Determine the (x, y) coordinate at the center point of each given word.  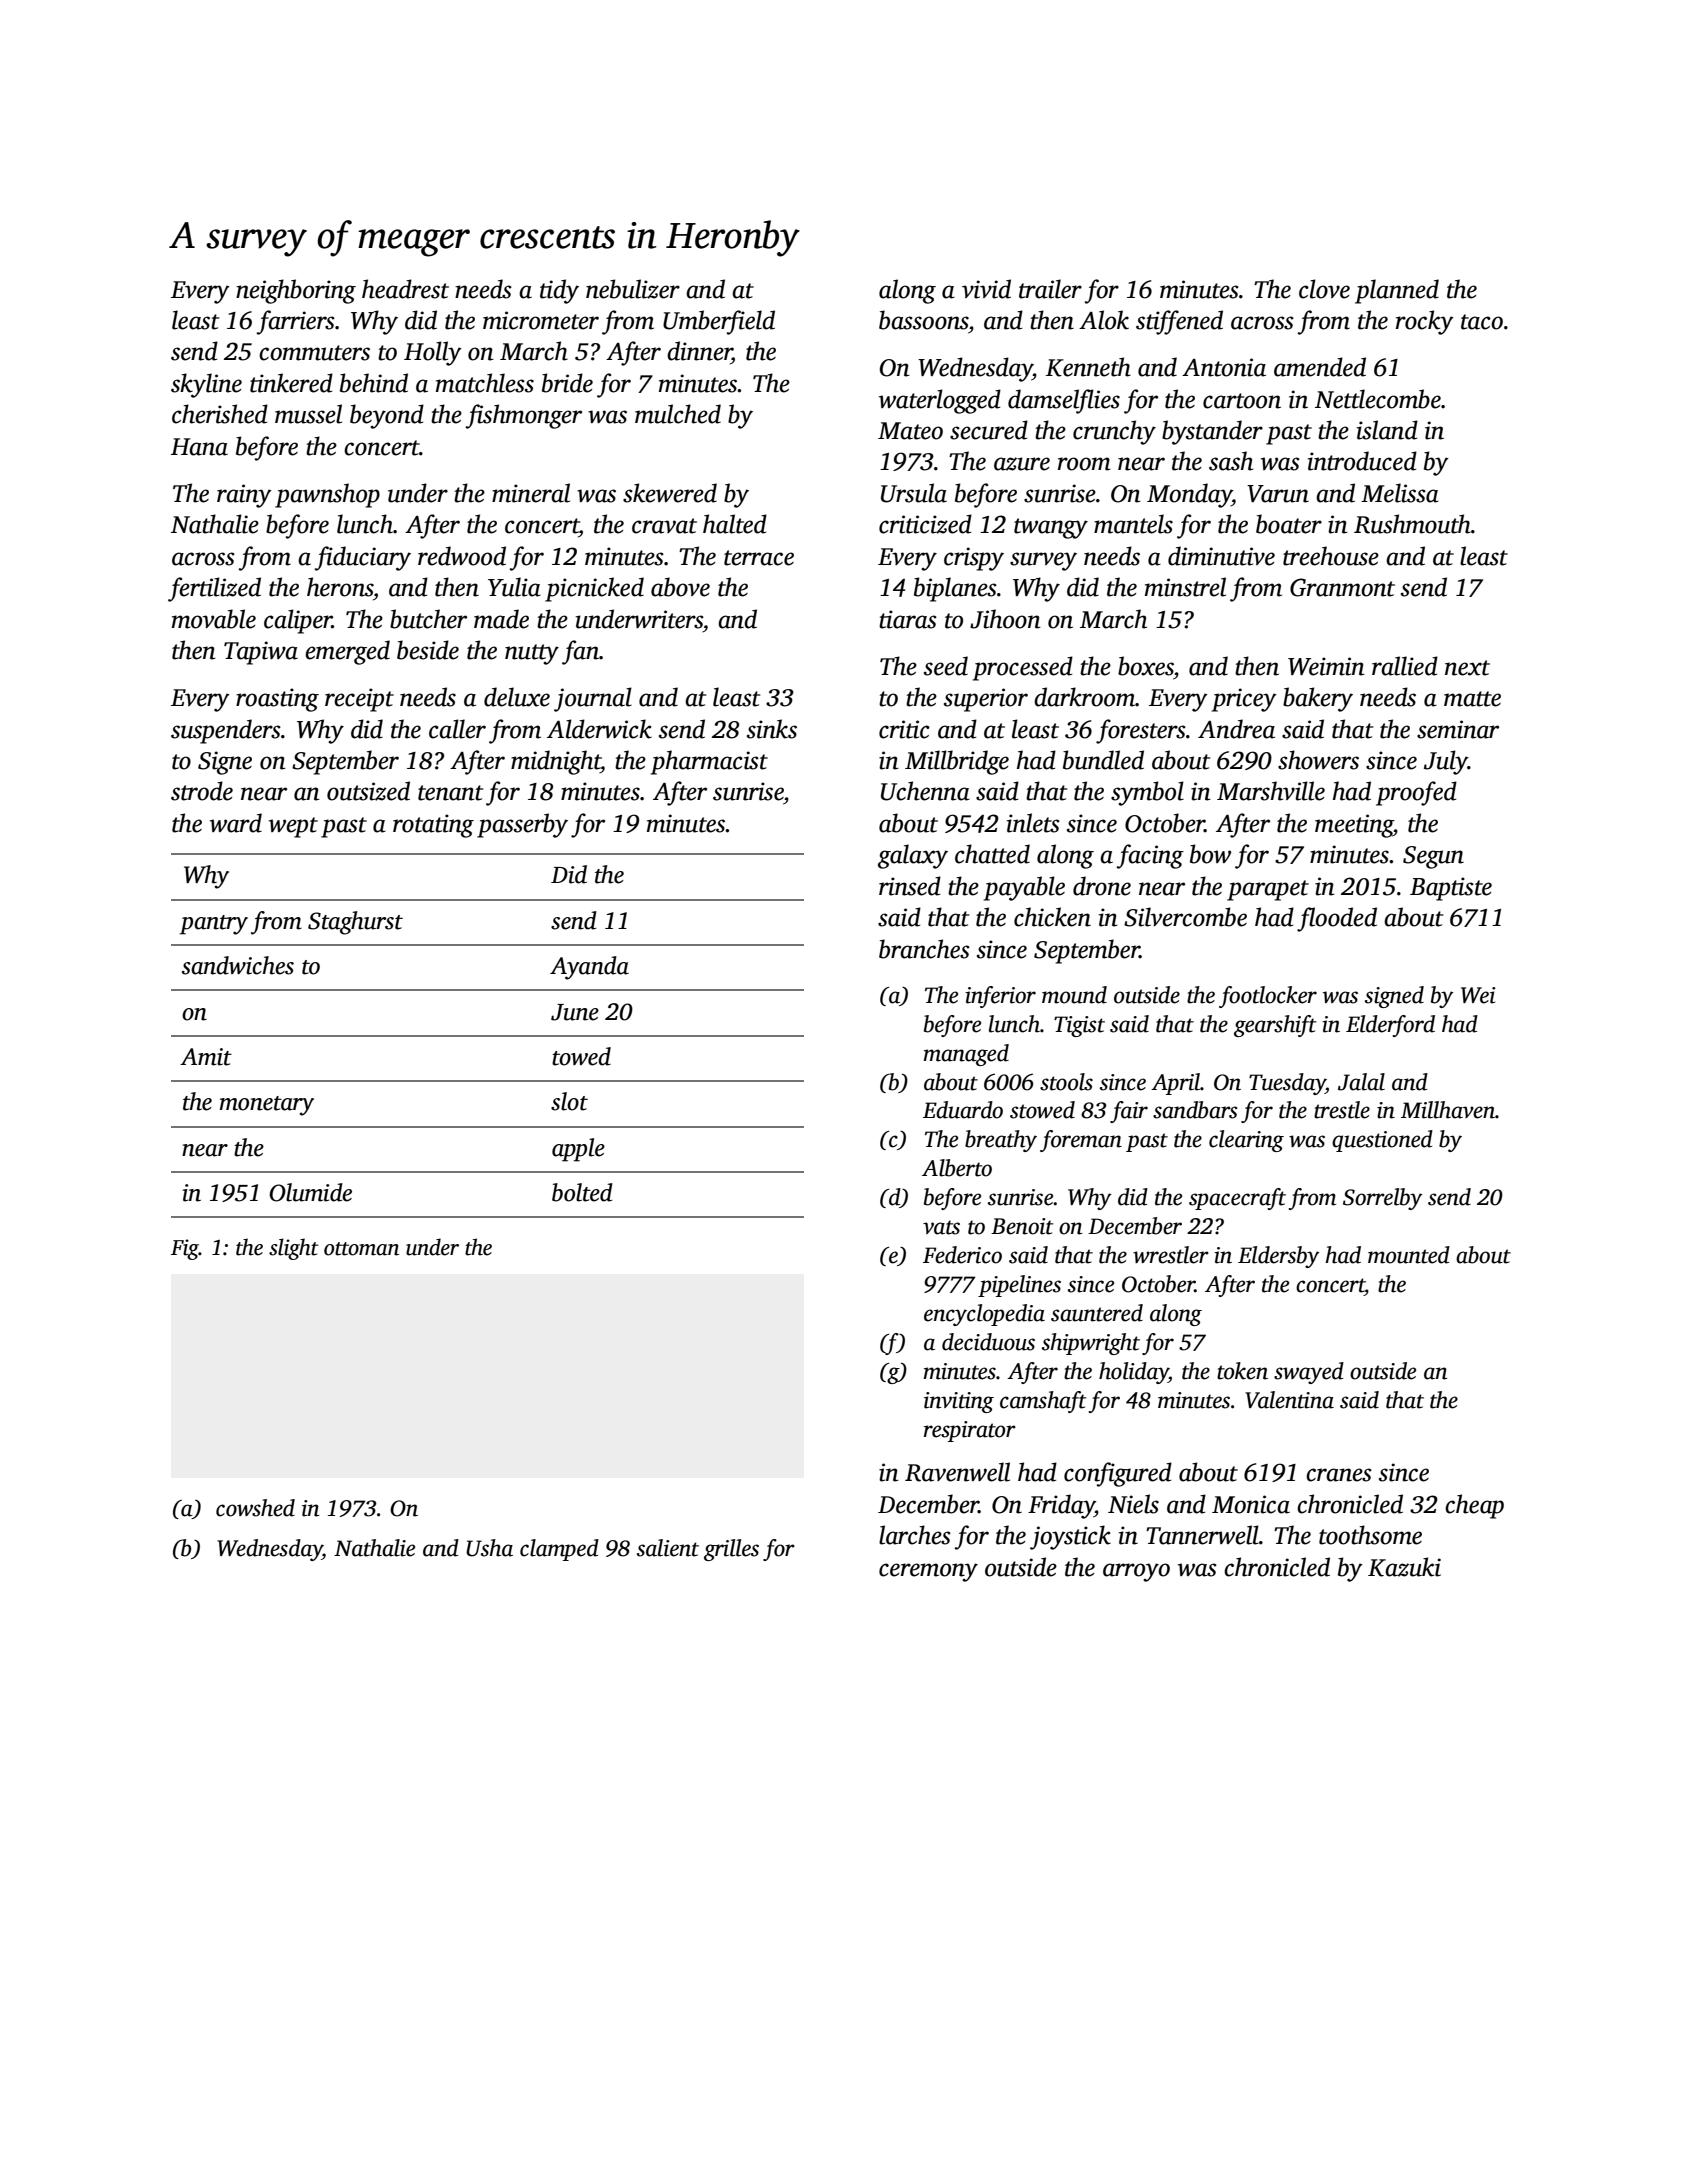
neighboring (296, 291)
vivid (986, 289)
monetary (267, 1106)
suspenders (226, 731)
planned (1397, 291)
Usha (489, 1548)
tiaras (908, 619)
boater (1289, 524)
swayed (1309, 1373)
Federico (962, 1255)
